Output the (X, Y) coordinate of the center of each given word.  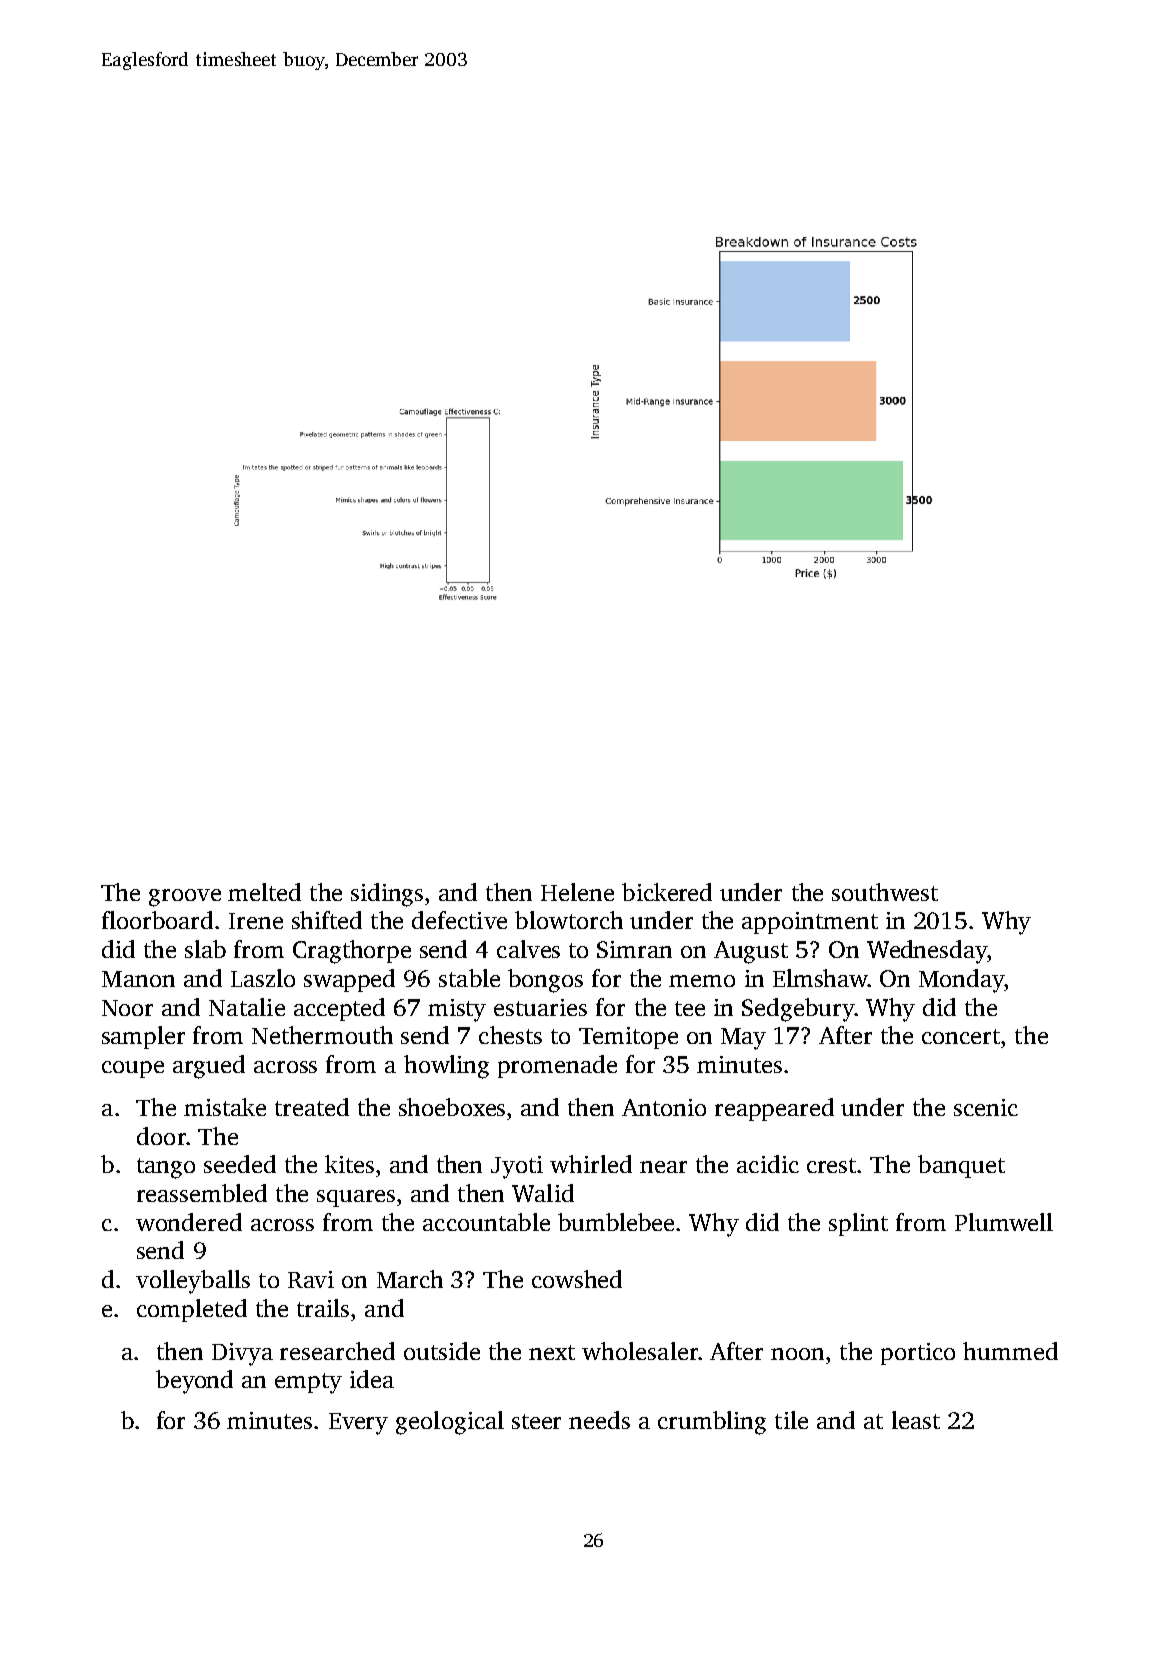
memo (702, 981)
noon (797, 1354)
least (916, 1420)
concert (961, 1036)
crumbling (712, 1423)
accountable (486, 1222)
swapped (349, 980)
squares (356, 1198)
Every (358, 1424)
